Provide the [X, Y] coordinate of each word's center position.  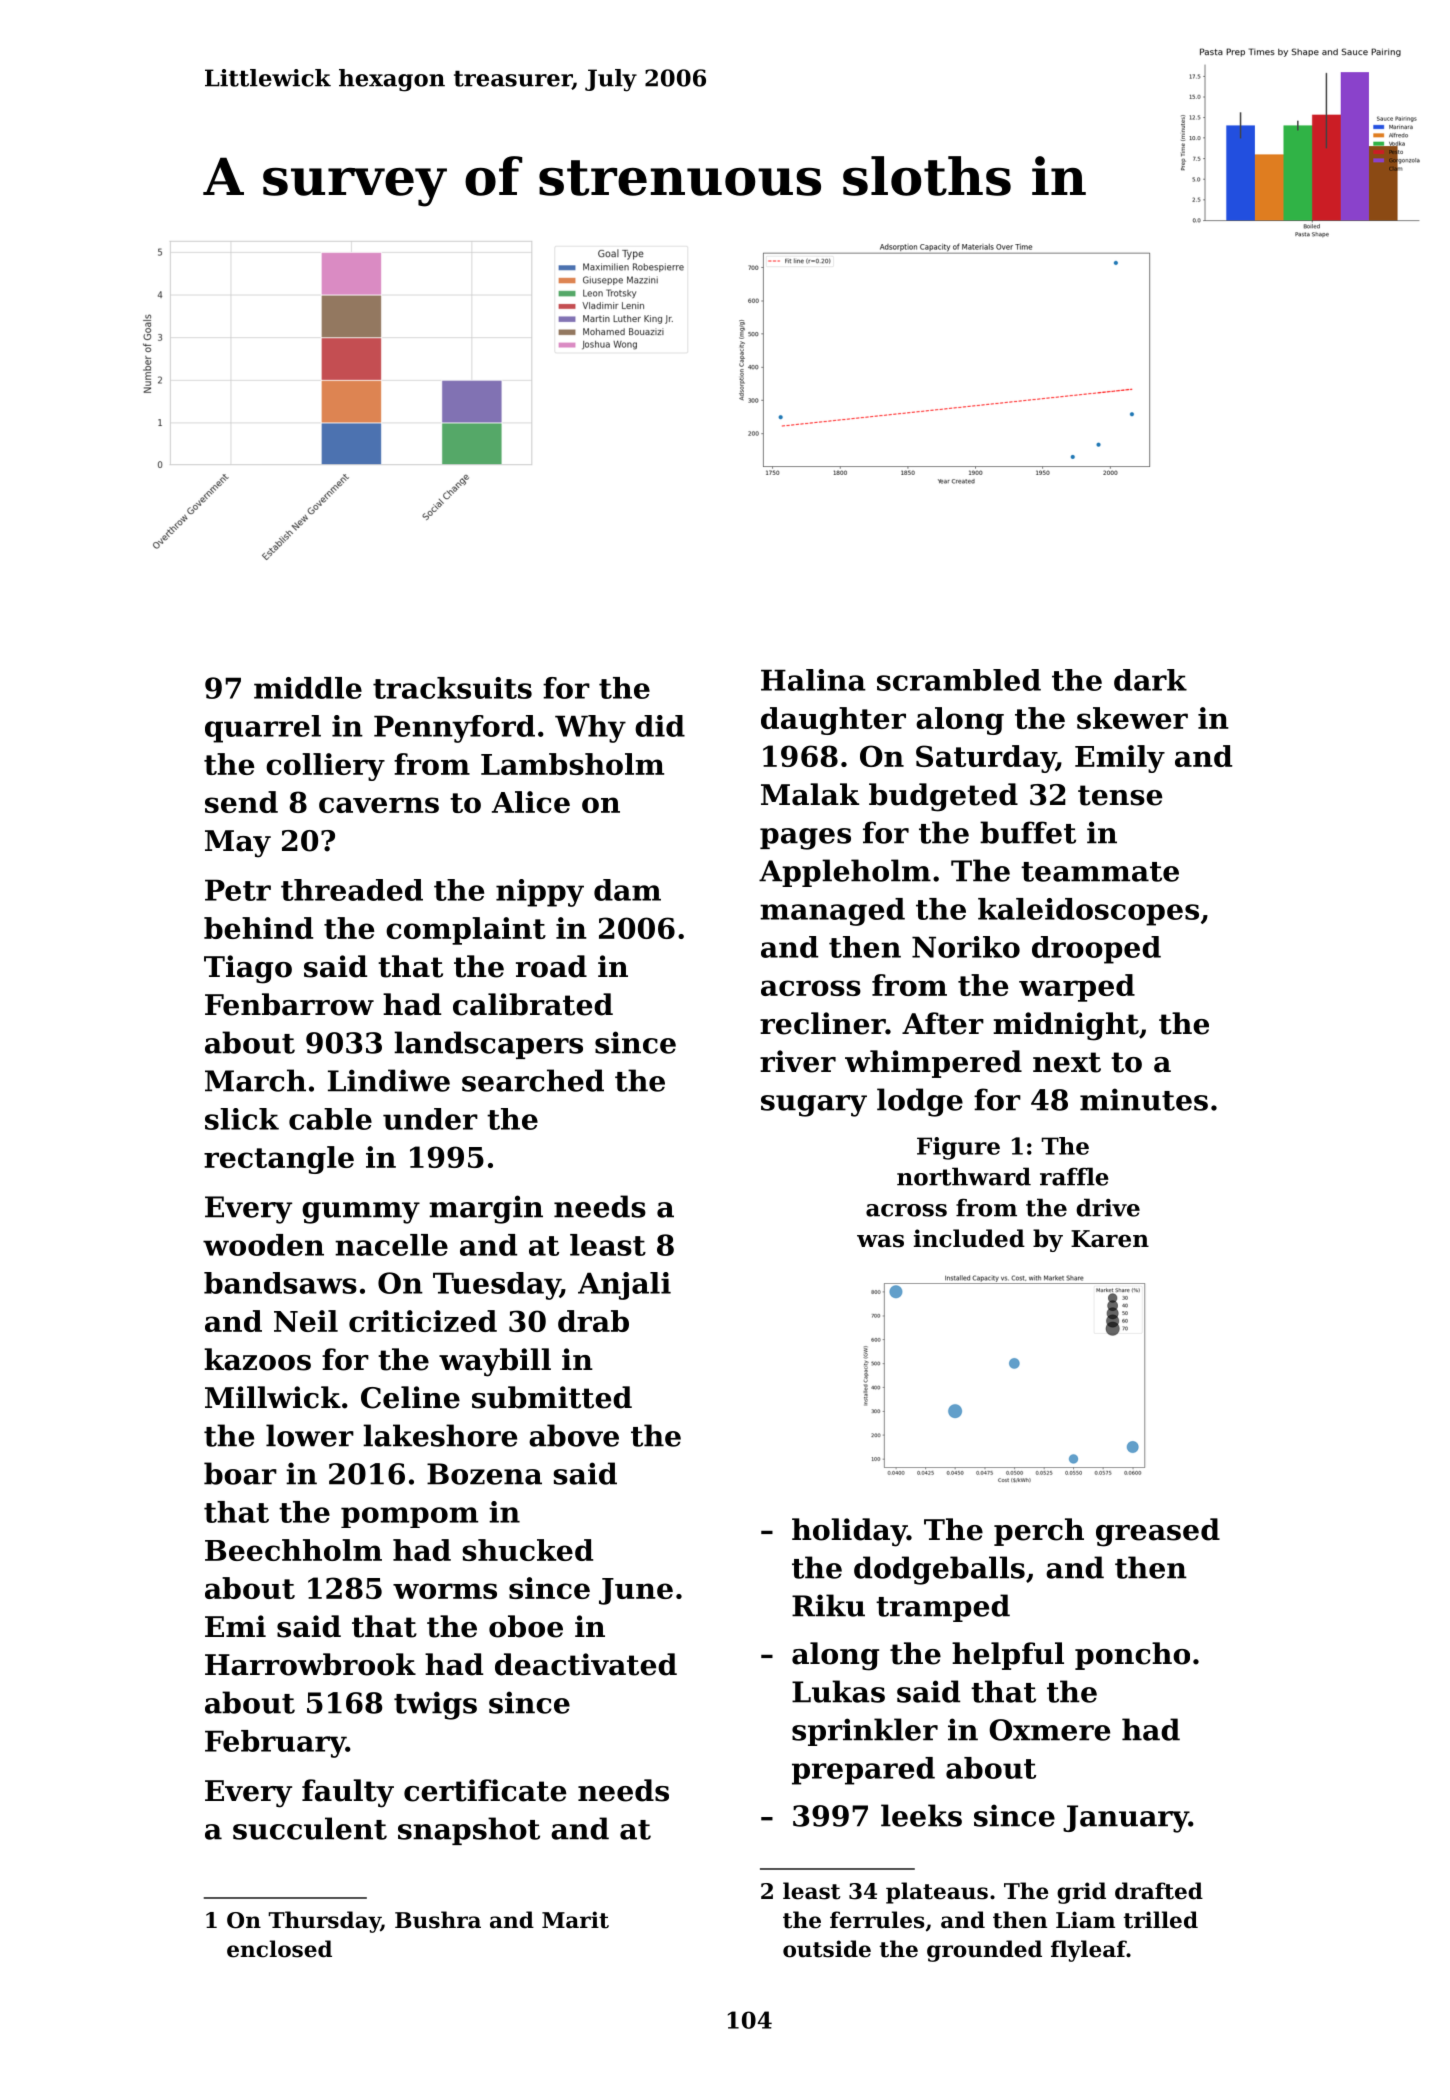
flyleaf [1089, 1951]
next [1067, 1062]
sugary [814, 1106]
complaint [466, 931]
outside [827, 1949]
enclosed [279, 1949]
